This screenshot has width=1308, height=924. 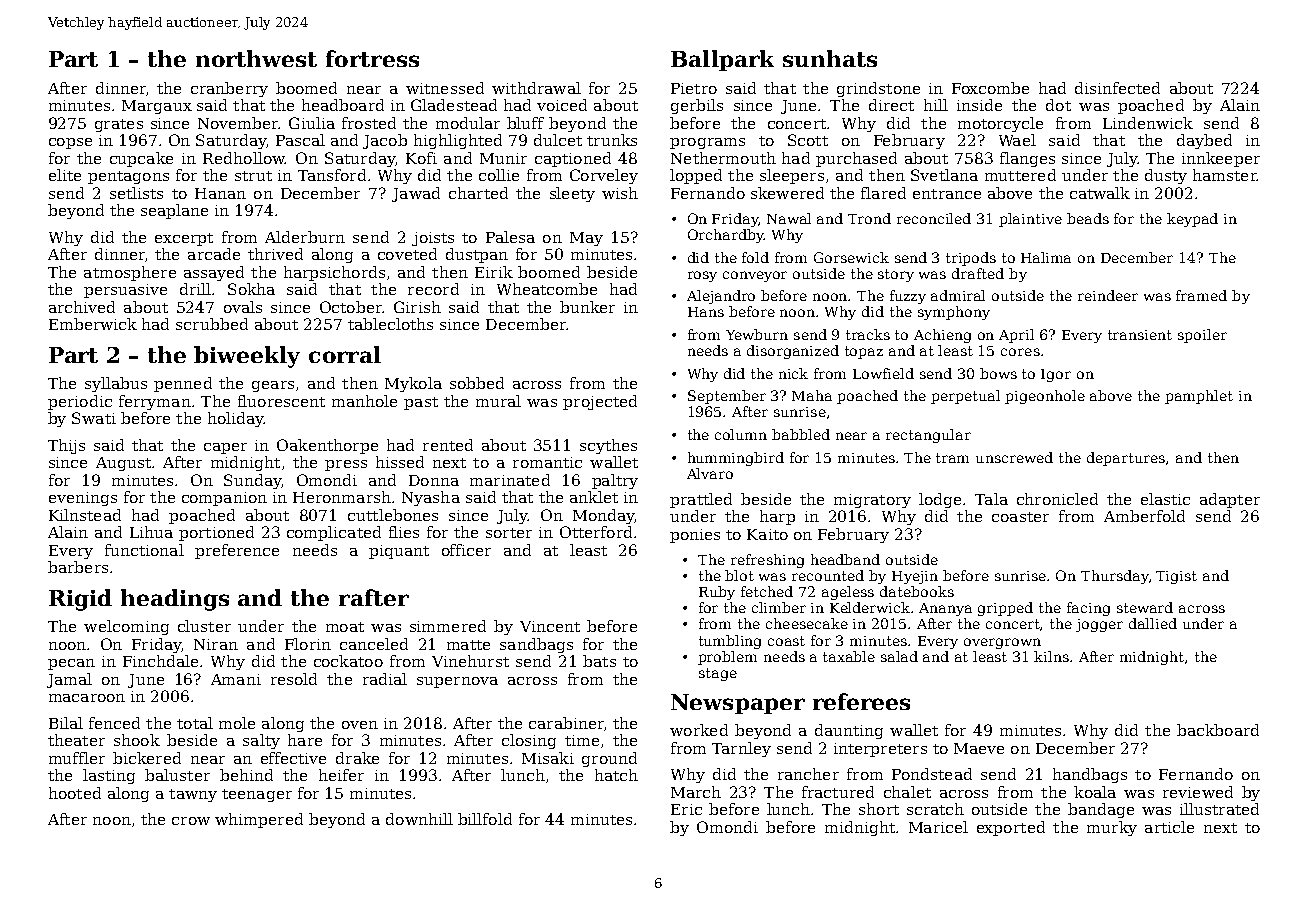 I want to click on article, so click(x=1169, y=827).
